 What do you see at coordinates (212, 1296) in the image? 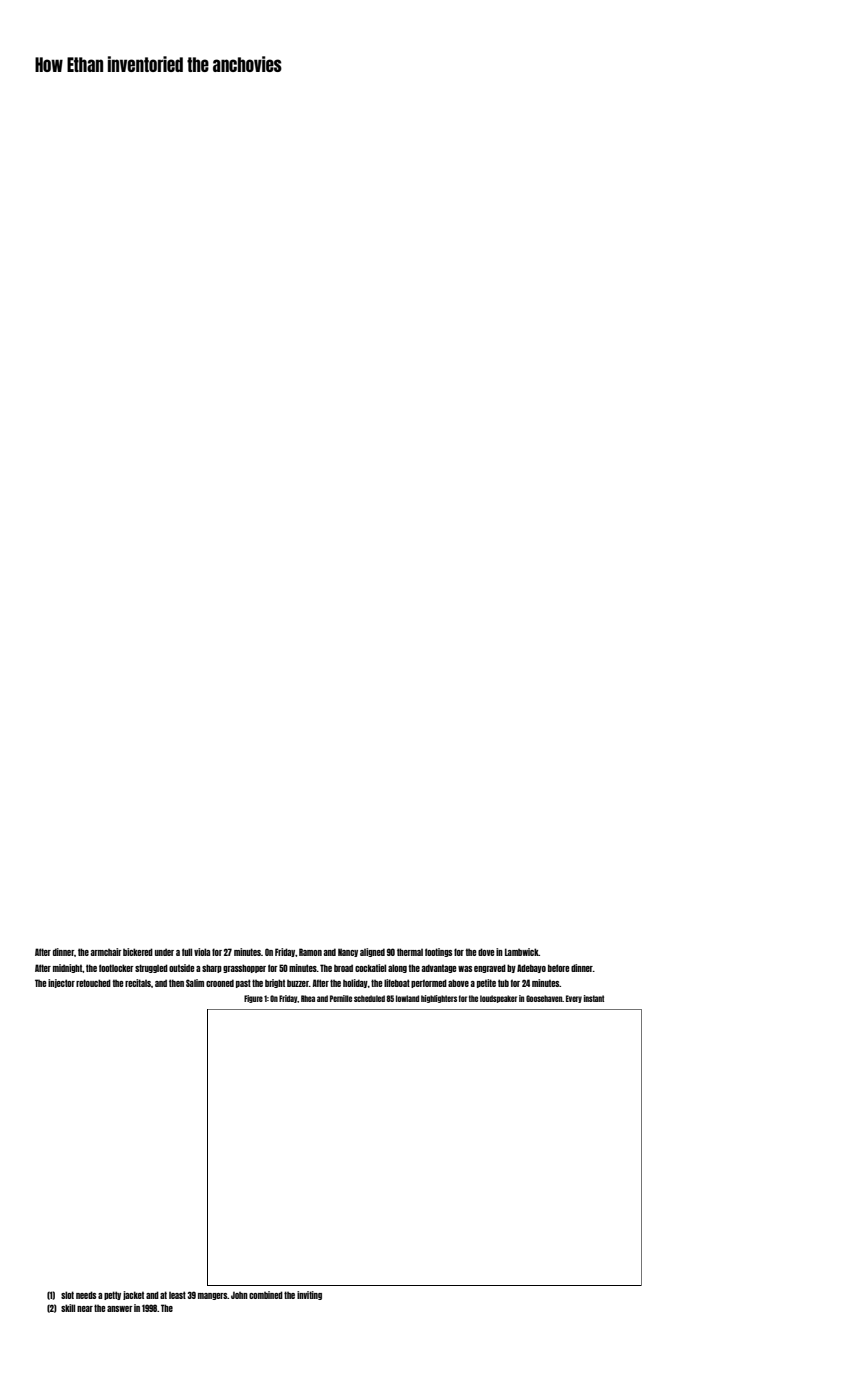
I see `mangers` at bounding box center [212, 1296].
